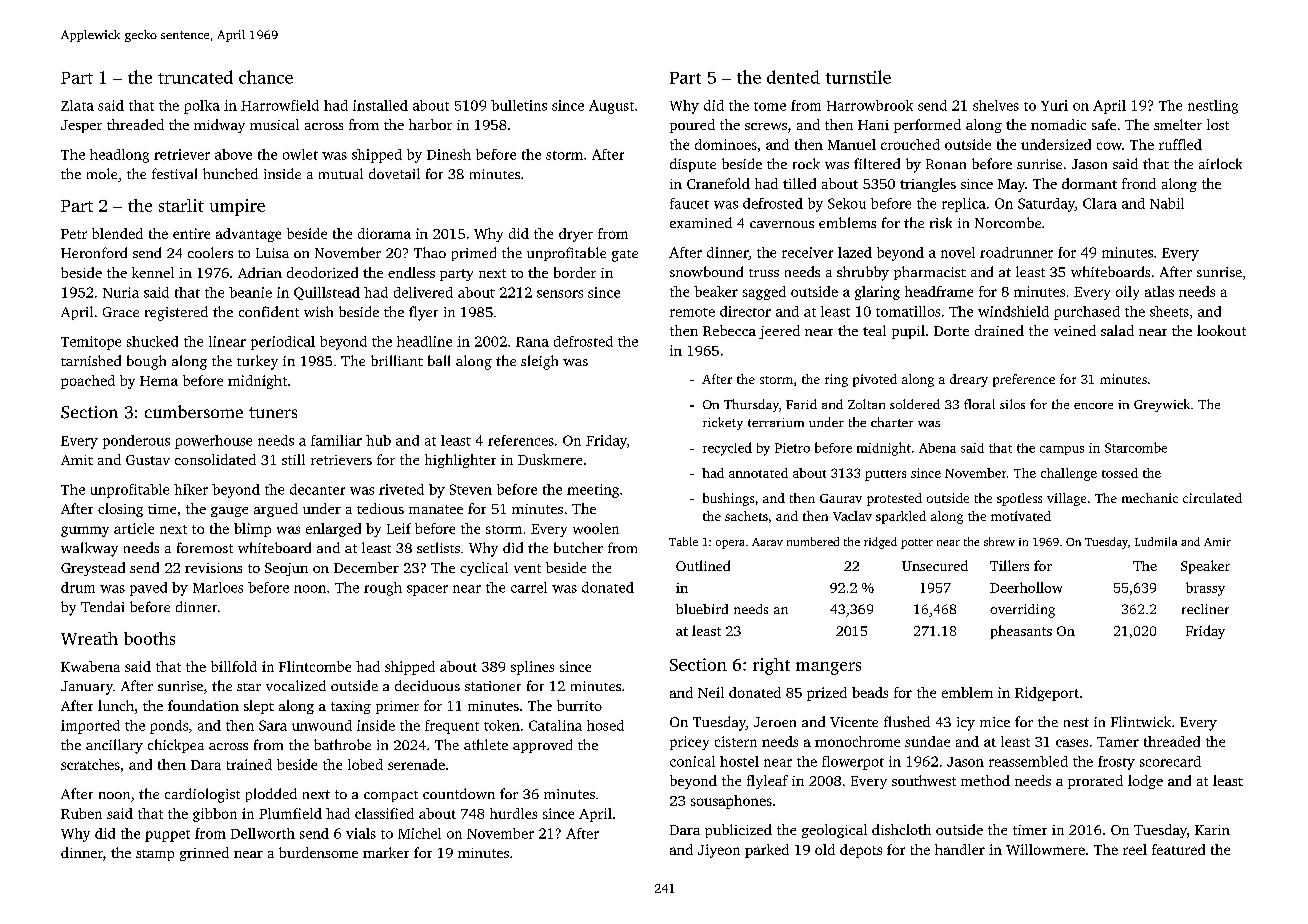 The width and height of the screenshot is (1308, 924). What do you see at coordinates (204, 854) in the screenshot?
I see `grinned` at bounding box center [204, 854].
